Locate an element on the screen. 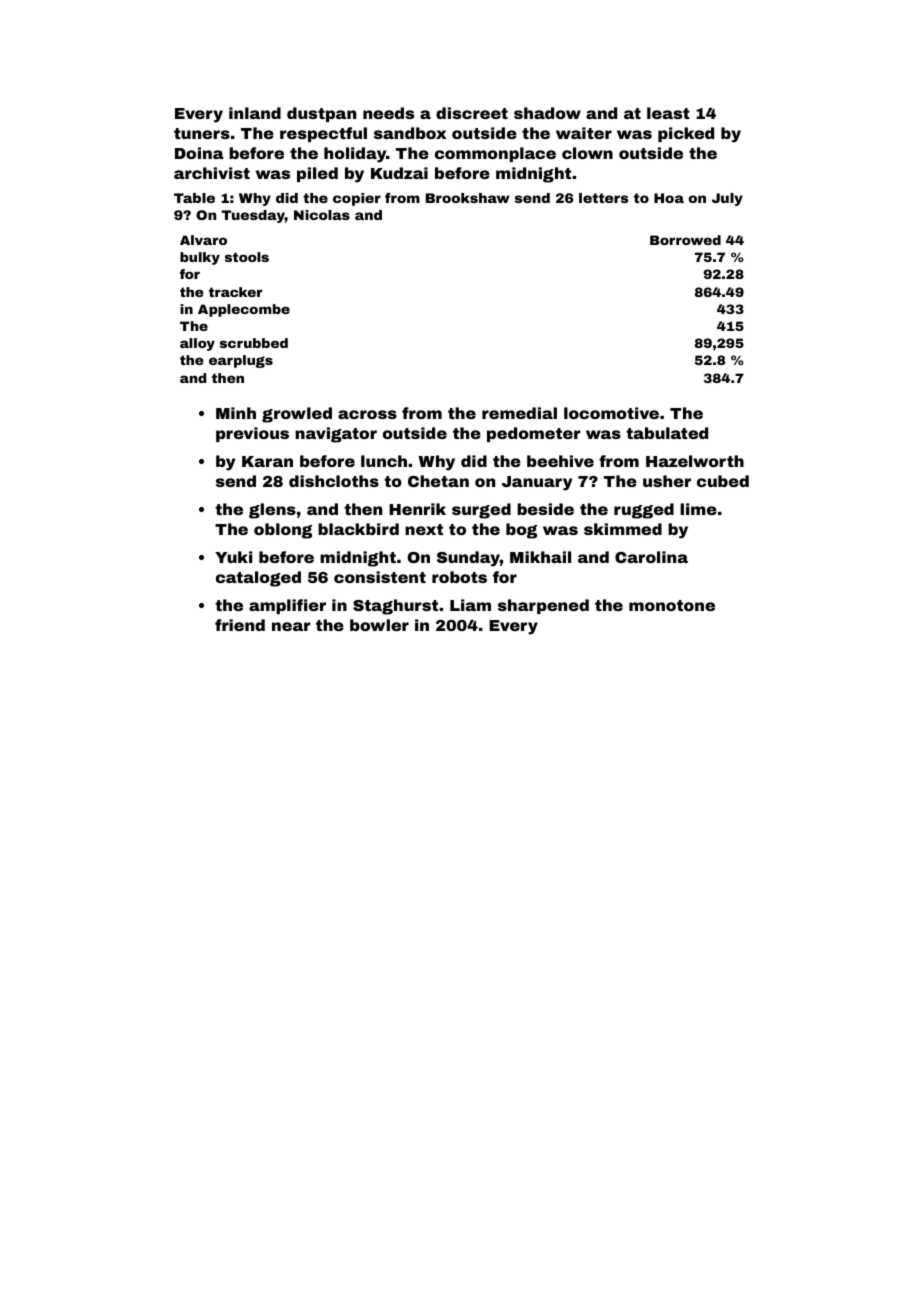 The width and height of the screenshot is (924, 1311). clown is located at coordinates (587, 153).
